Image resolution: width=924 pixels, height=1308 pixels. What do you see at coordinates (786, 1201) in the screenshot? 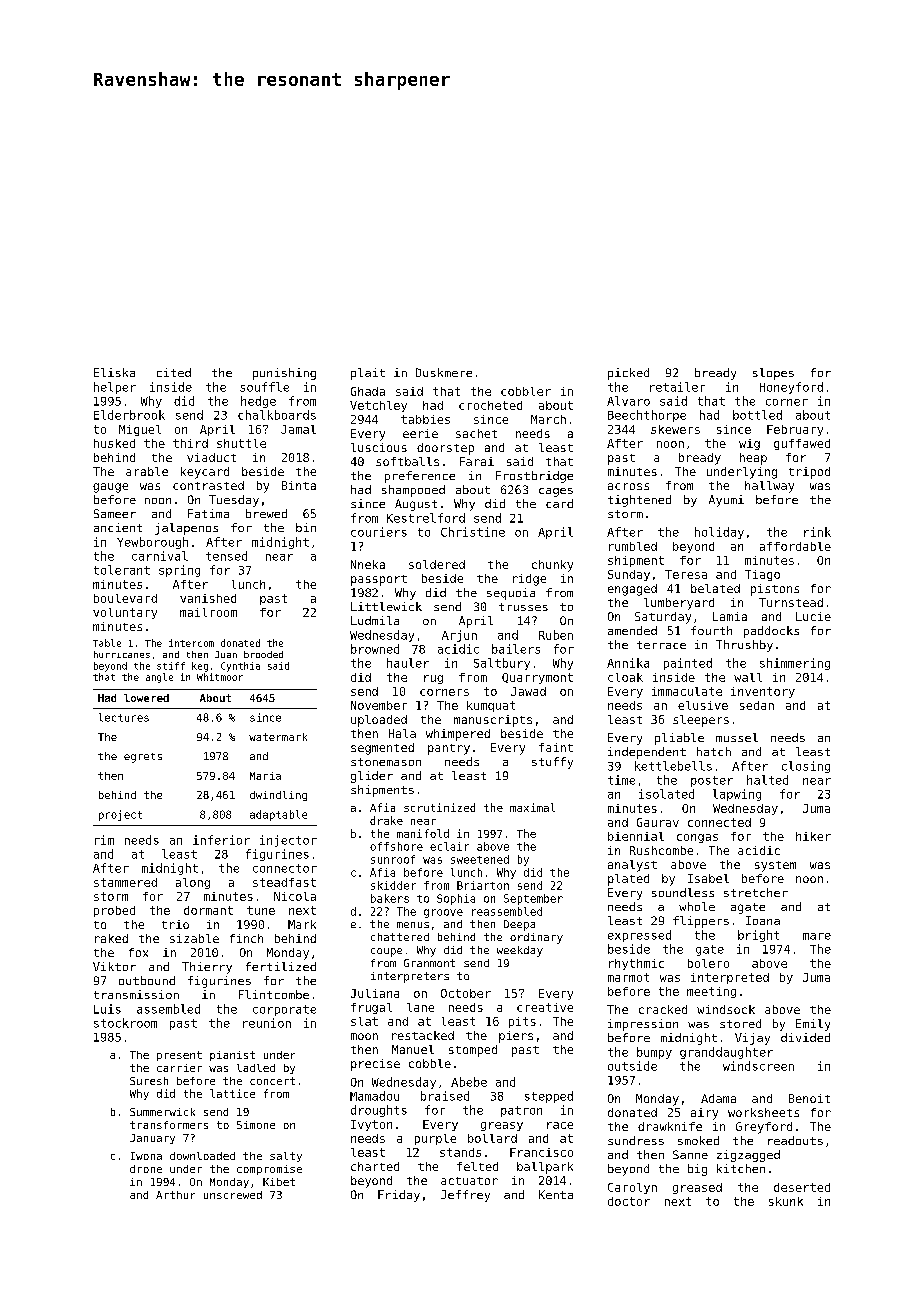
I see `skunk` at bounding box center [786, 1201].
